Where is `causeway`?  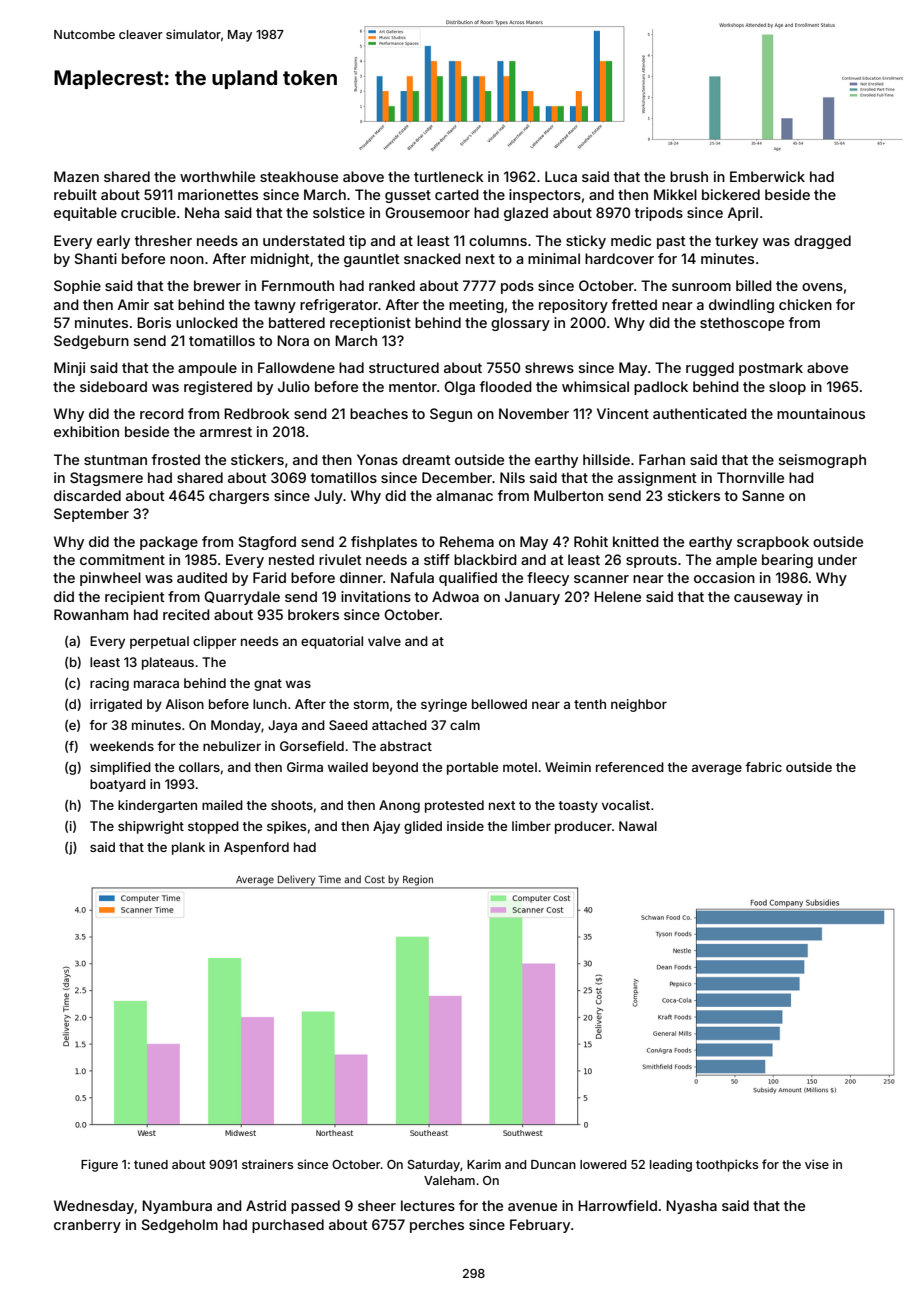
causeway is located at coordinates (768, 599).
